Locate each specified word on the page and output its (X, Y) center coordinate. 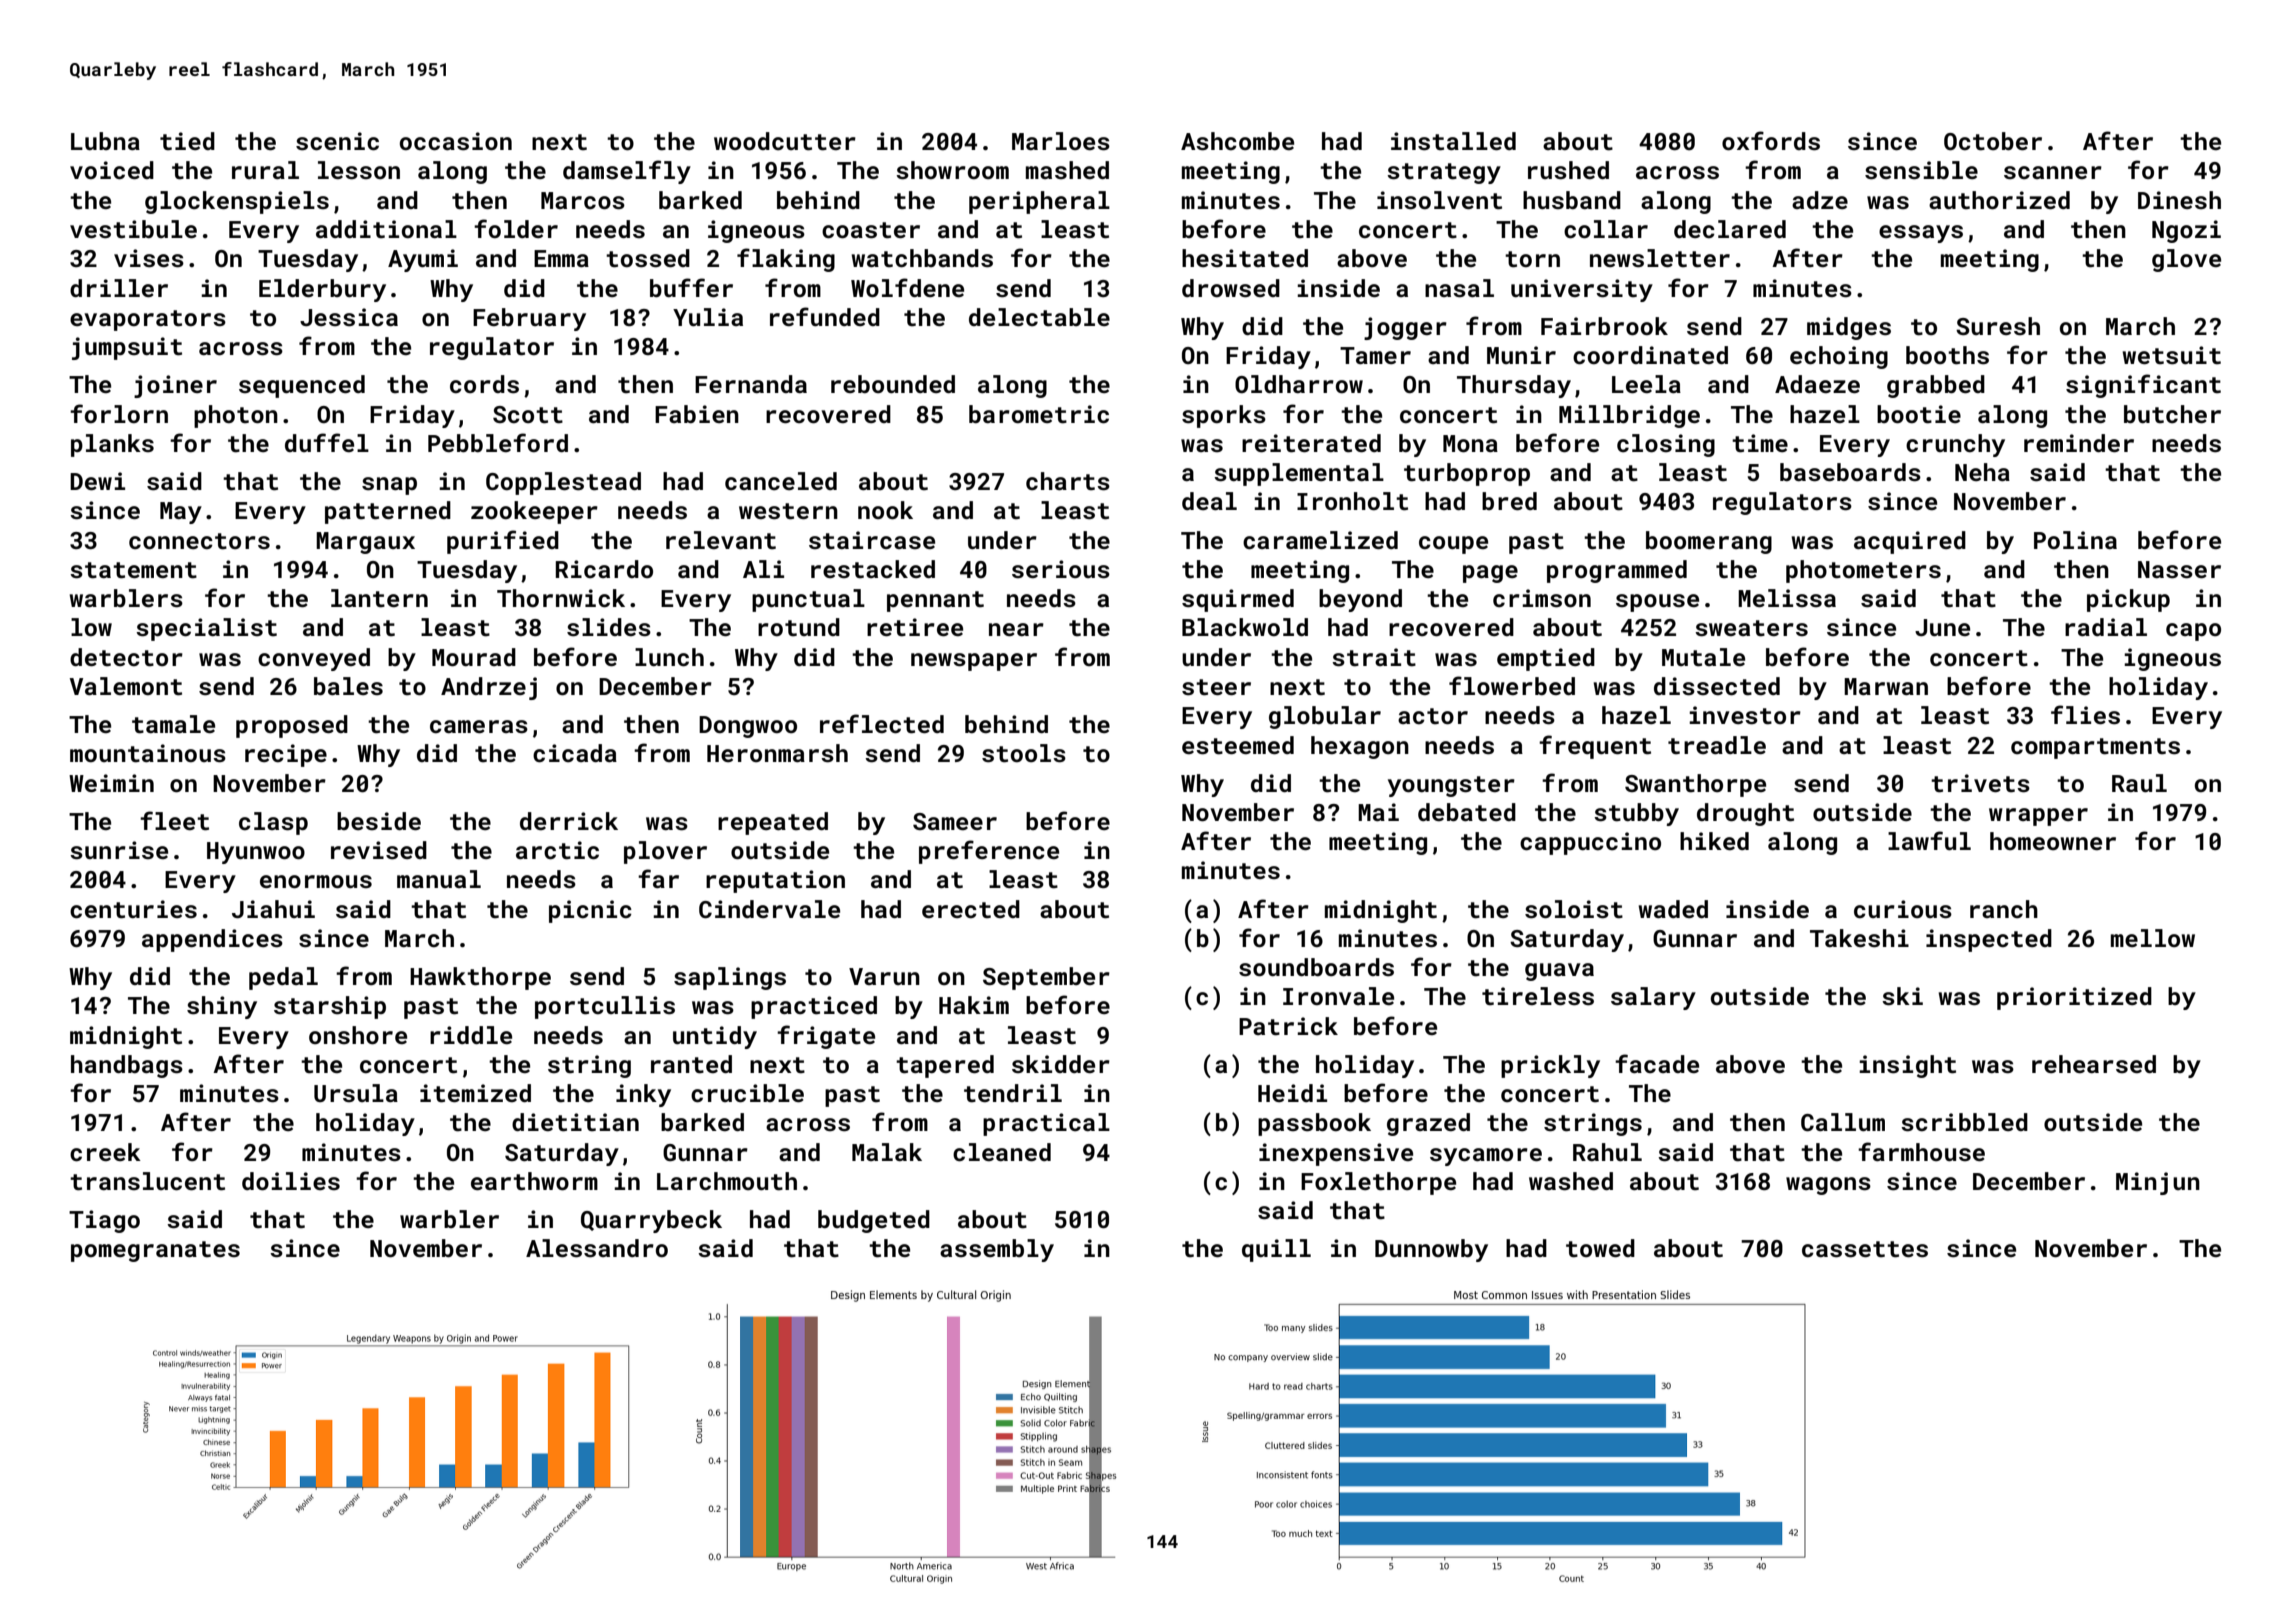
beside (379, 821)
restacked (873, 569)
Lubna (105, 141)
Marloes (1061, 141)
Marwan (1886, 686)
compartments (2095, 748)
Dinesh (2179, 200)
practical (1046, 1124)
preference (989, 852)
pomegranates (155, 1251)
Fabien (697, 414)
